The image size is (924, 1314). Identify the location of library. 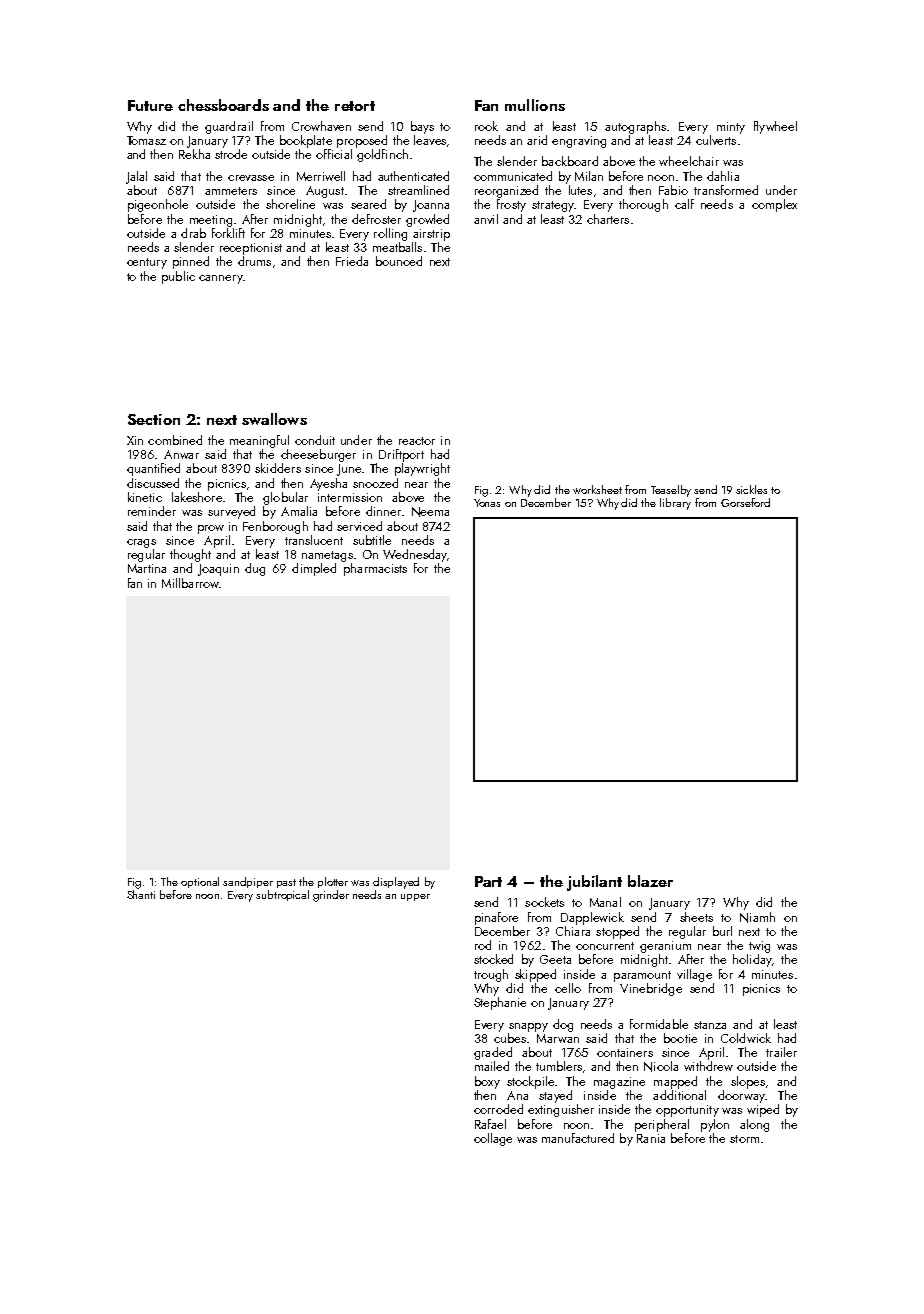
(675, 504).
